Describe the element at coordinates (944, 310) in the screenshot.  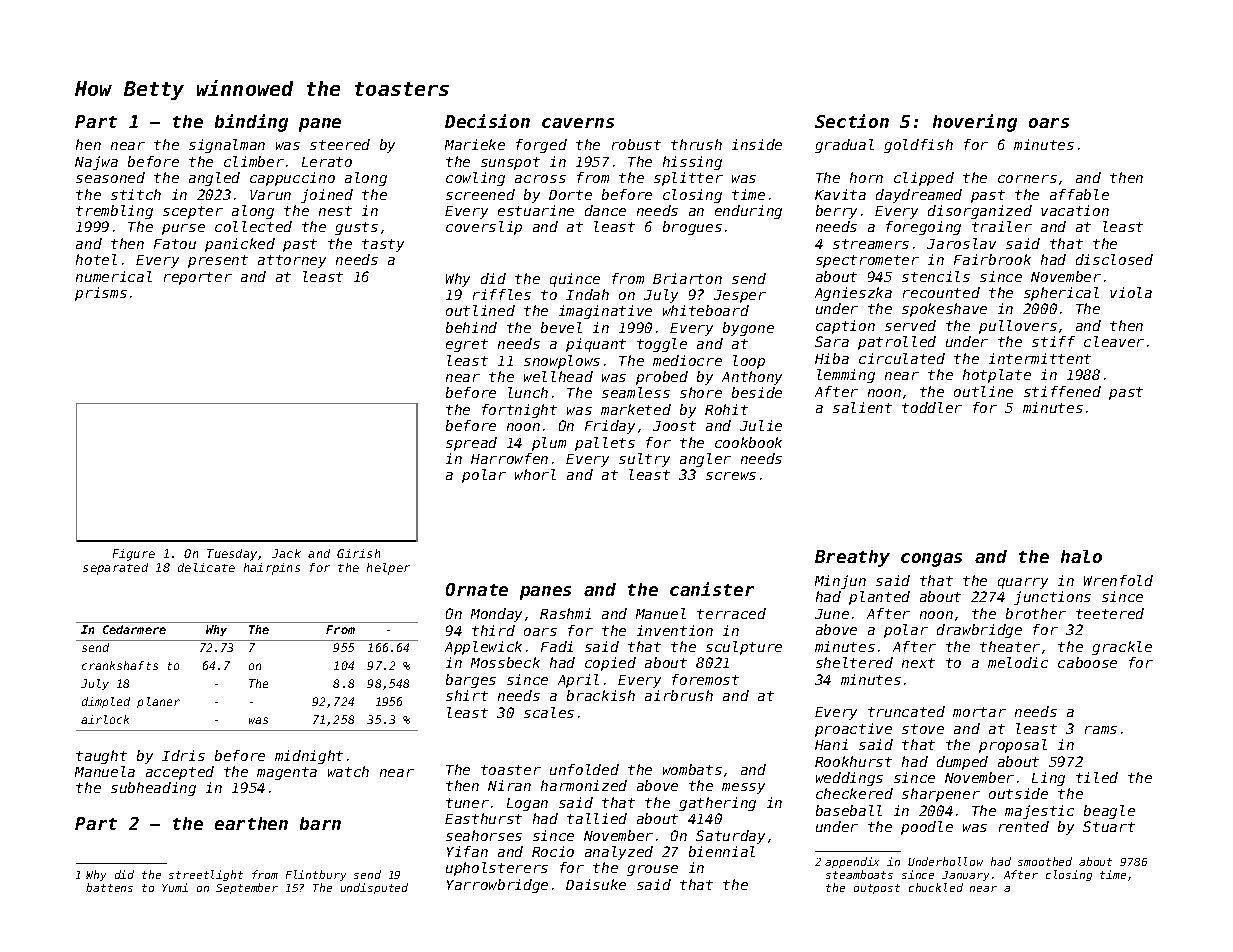
I see `spokeshave` at that location.
